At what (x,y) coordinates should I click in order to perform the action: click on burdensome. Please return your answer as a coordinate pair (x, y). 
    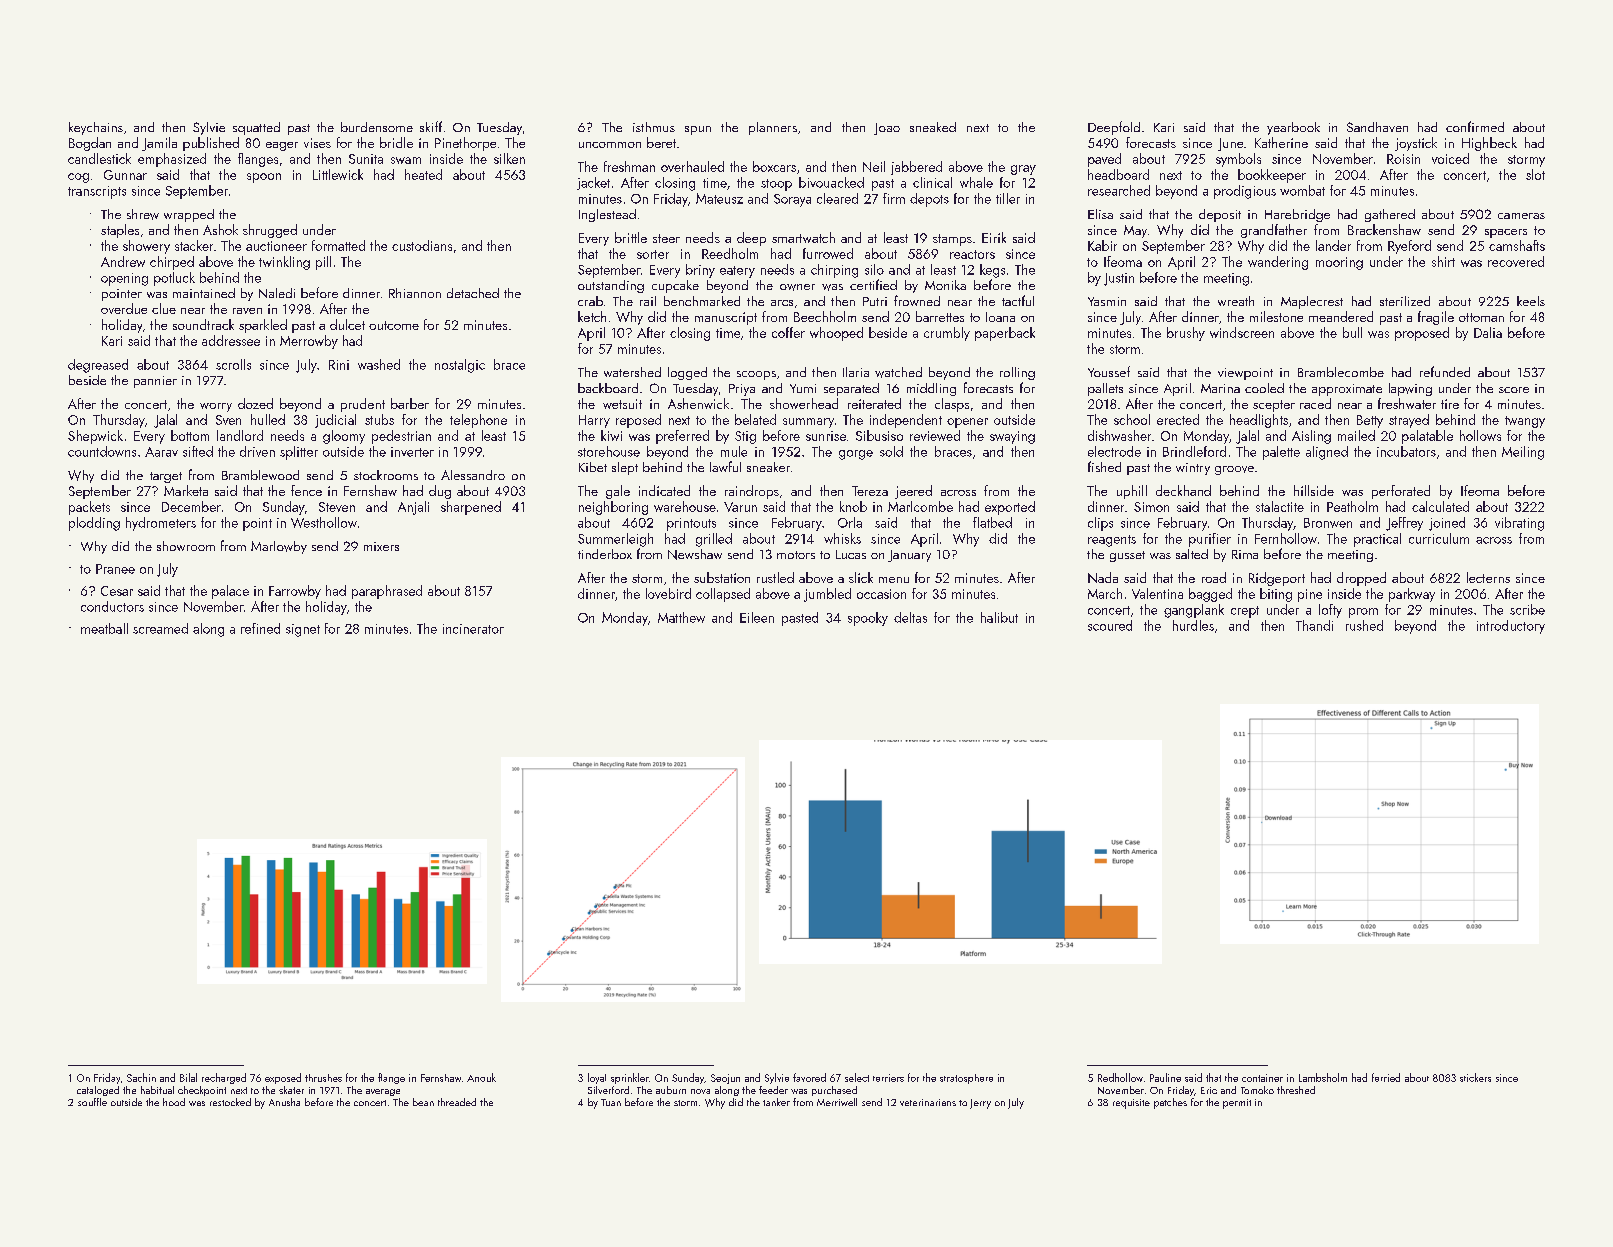
    Looking at the image, I should click on (377, 127).
